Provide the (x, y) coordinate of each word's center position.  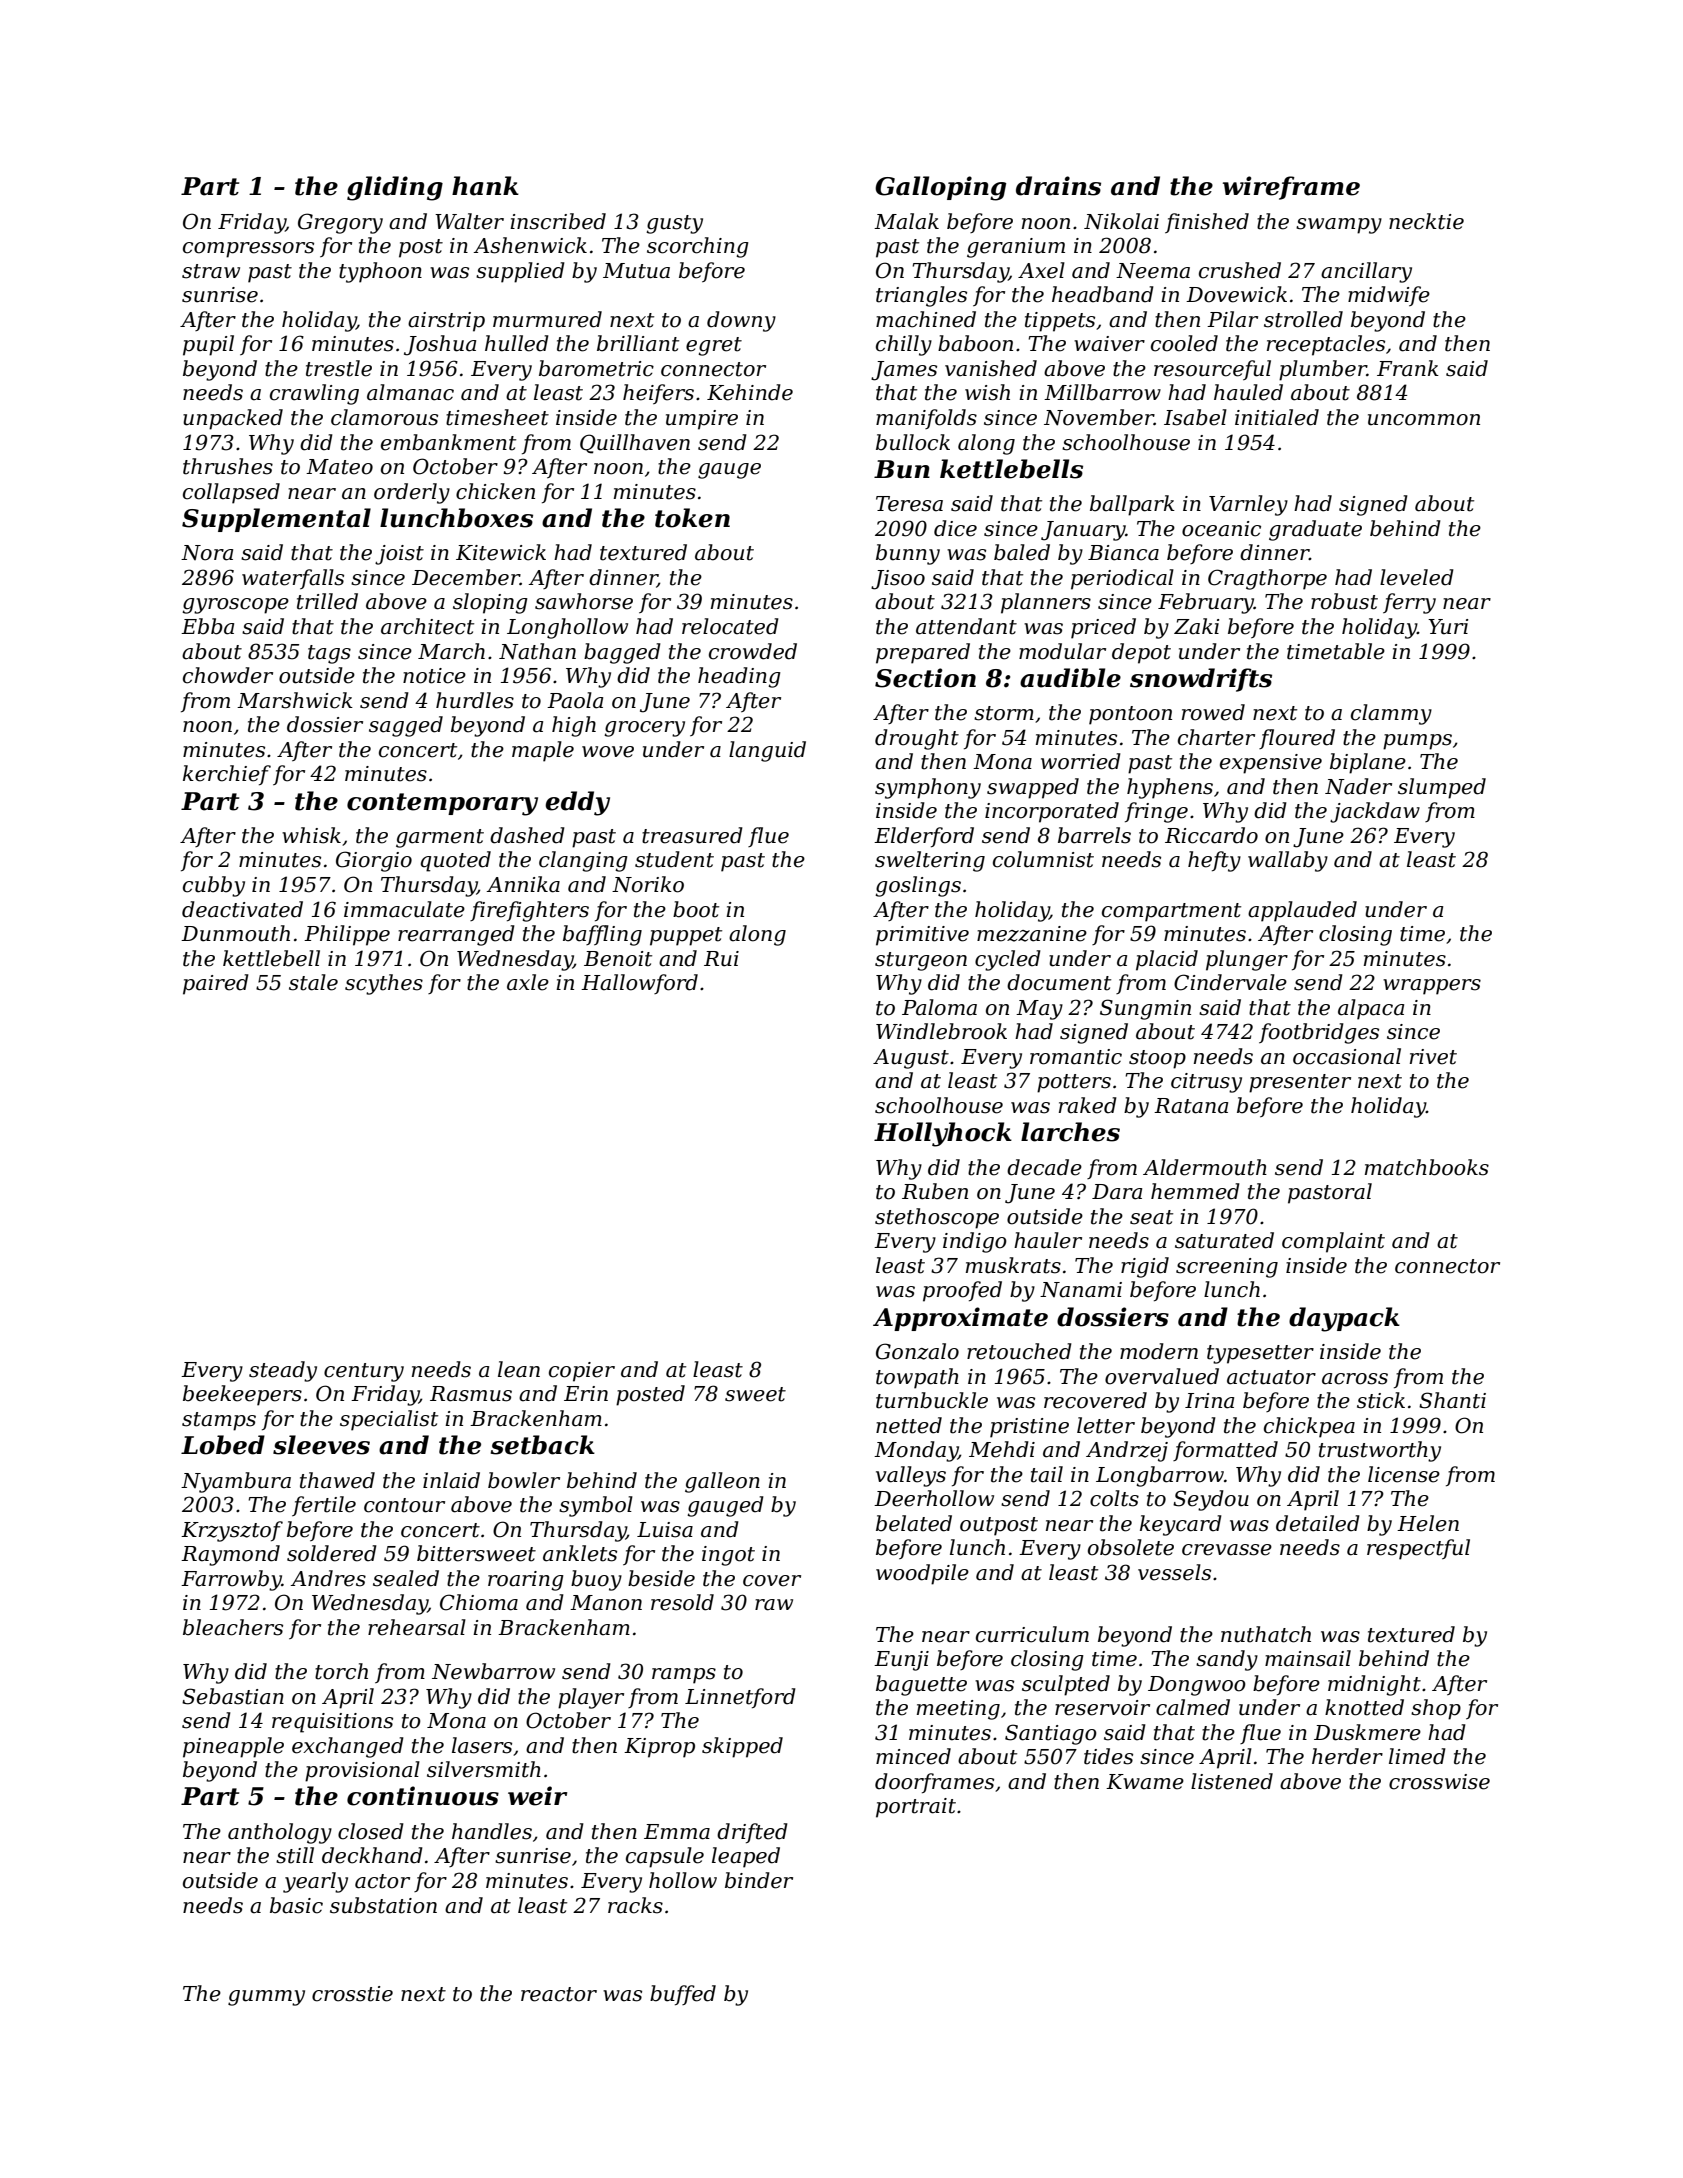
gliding (395, 188)
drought (917, 739)
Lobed (223, 1445)
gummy (266, 1998)
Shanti (1452, 1400)
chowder (228, 675)
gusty (674, 224)
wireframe (1291, 188)
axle (528, 982)
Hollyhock (943, 1134)
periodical (1122, 579)
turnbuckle (932, 1400)
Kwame (1145, 1782)
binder (759, 1880)
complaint (1333, 1242)
